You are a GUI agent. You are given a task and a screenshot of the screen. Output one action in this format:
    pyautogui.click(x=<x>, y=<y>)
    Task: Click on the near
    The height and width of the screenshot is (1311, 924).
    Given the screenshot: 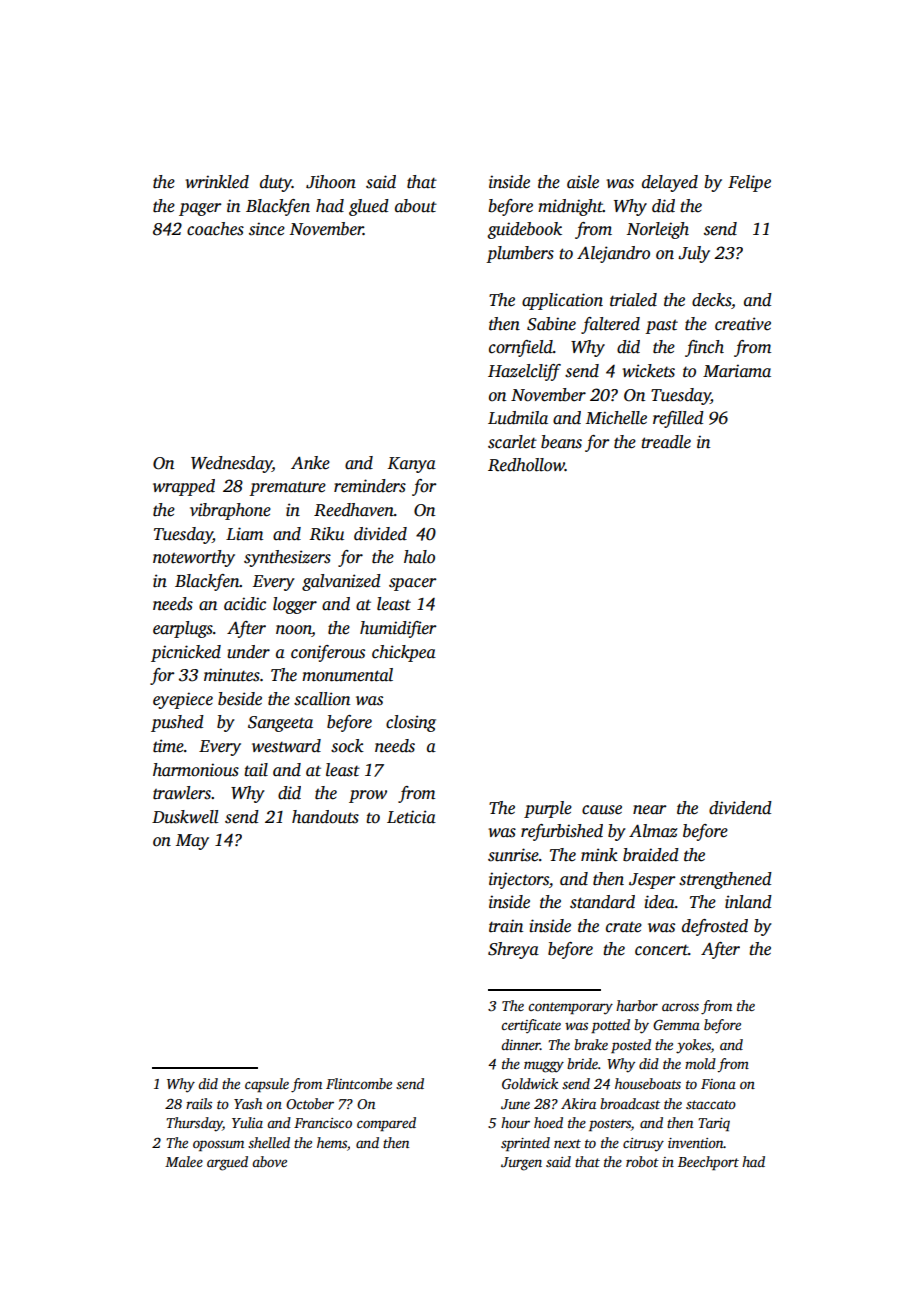 What is the action you would take?
    pyautogui.click(x=649, y=810)
